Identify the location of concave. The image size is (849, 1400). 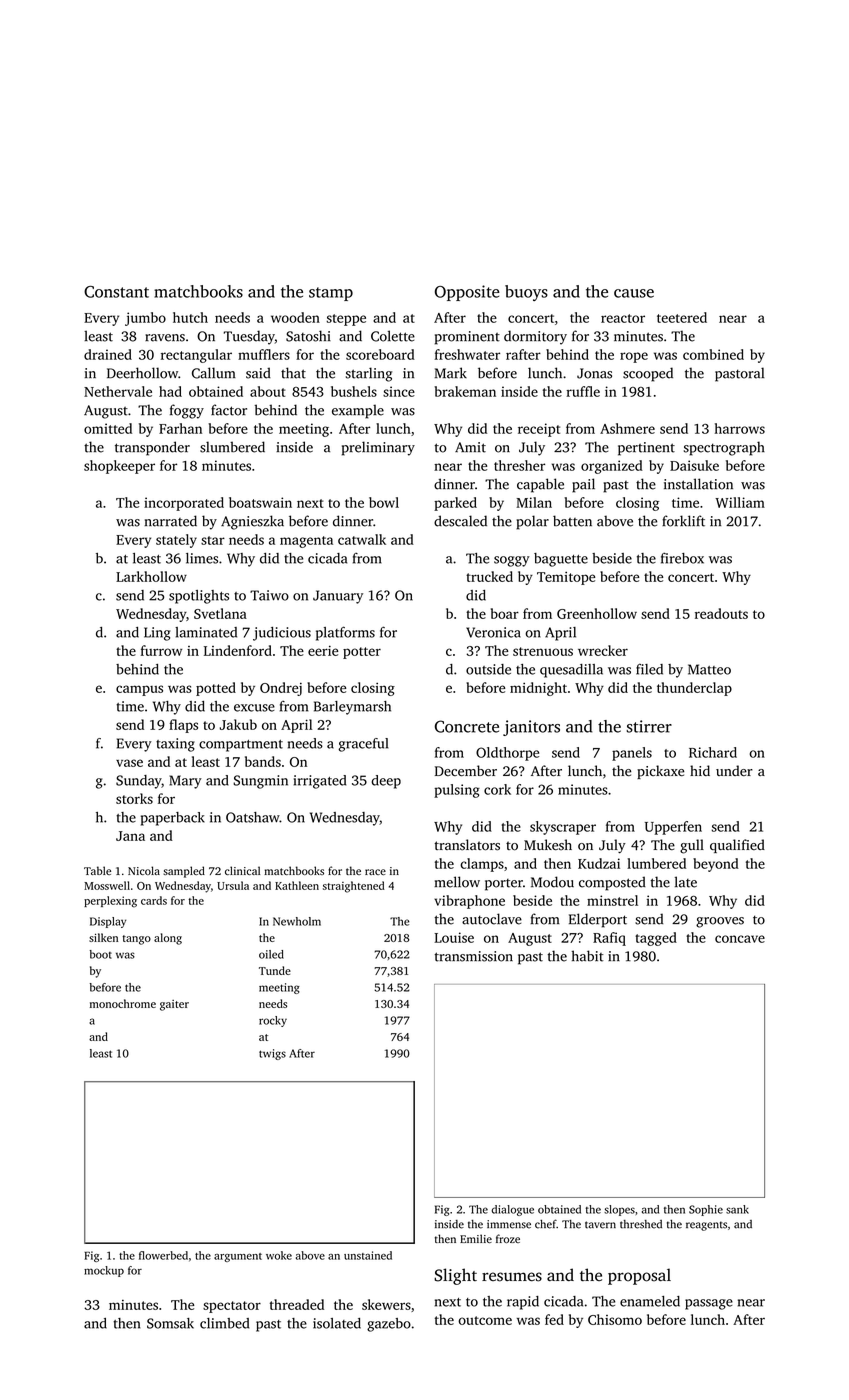
(740, 939).
